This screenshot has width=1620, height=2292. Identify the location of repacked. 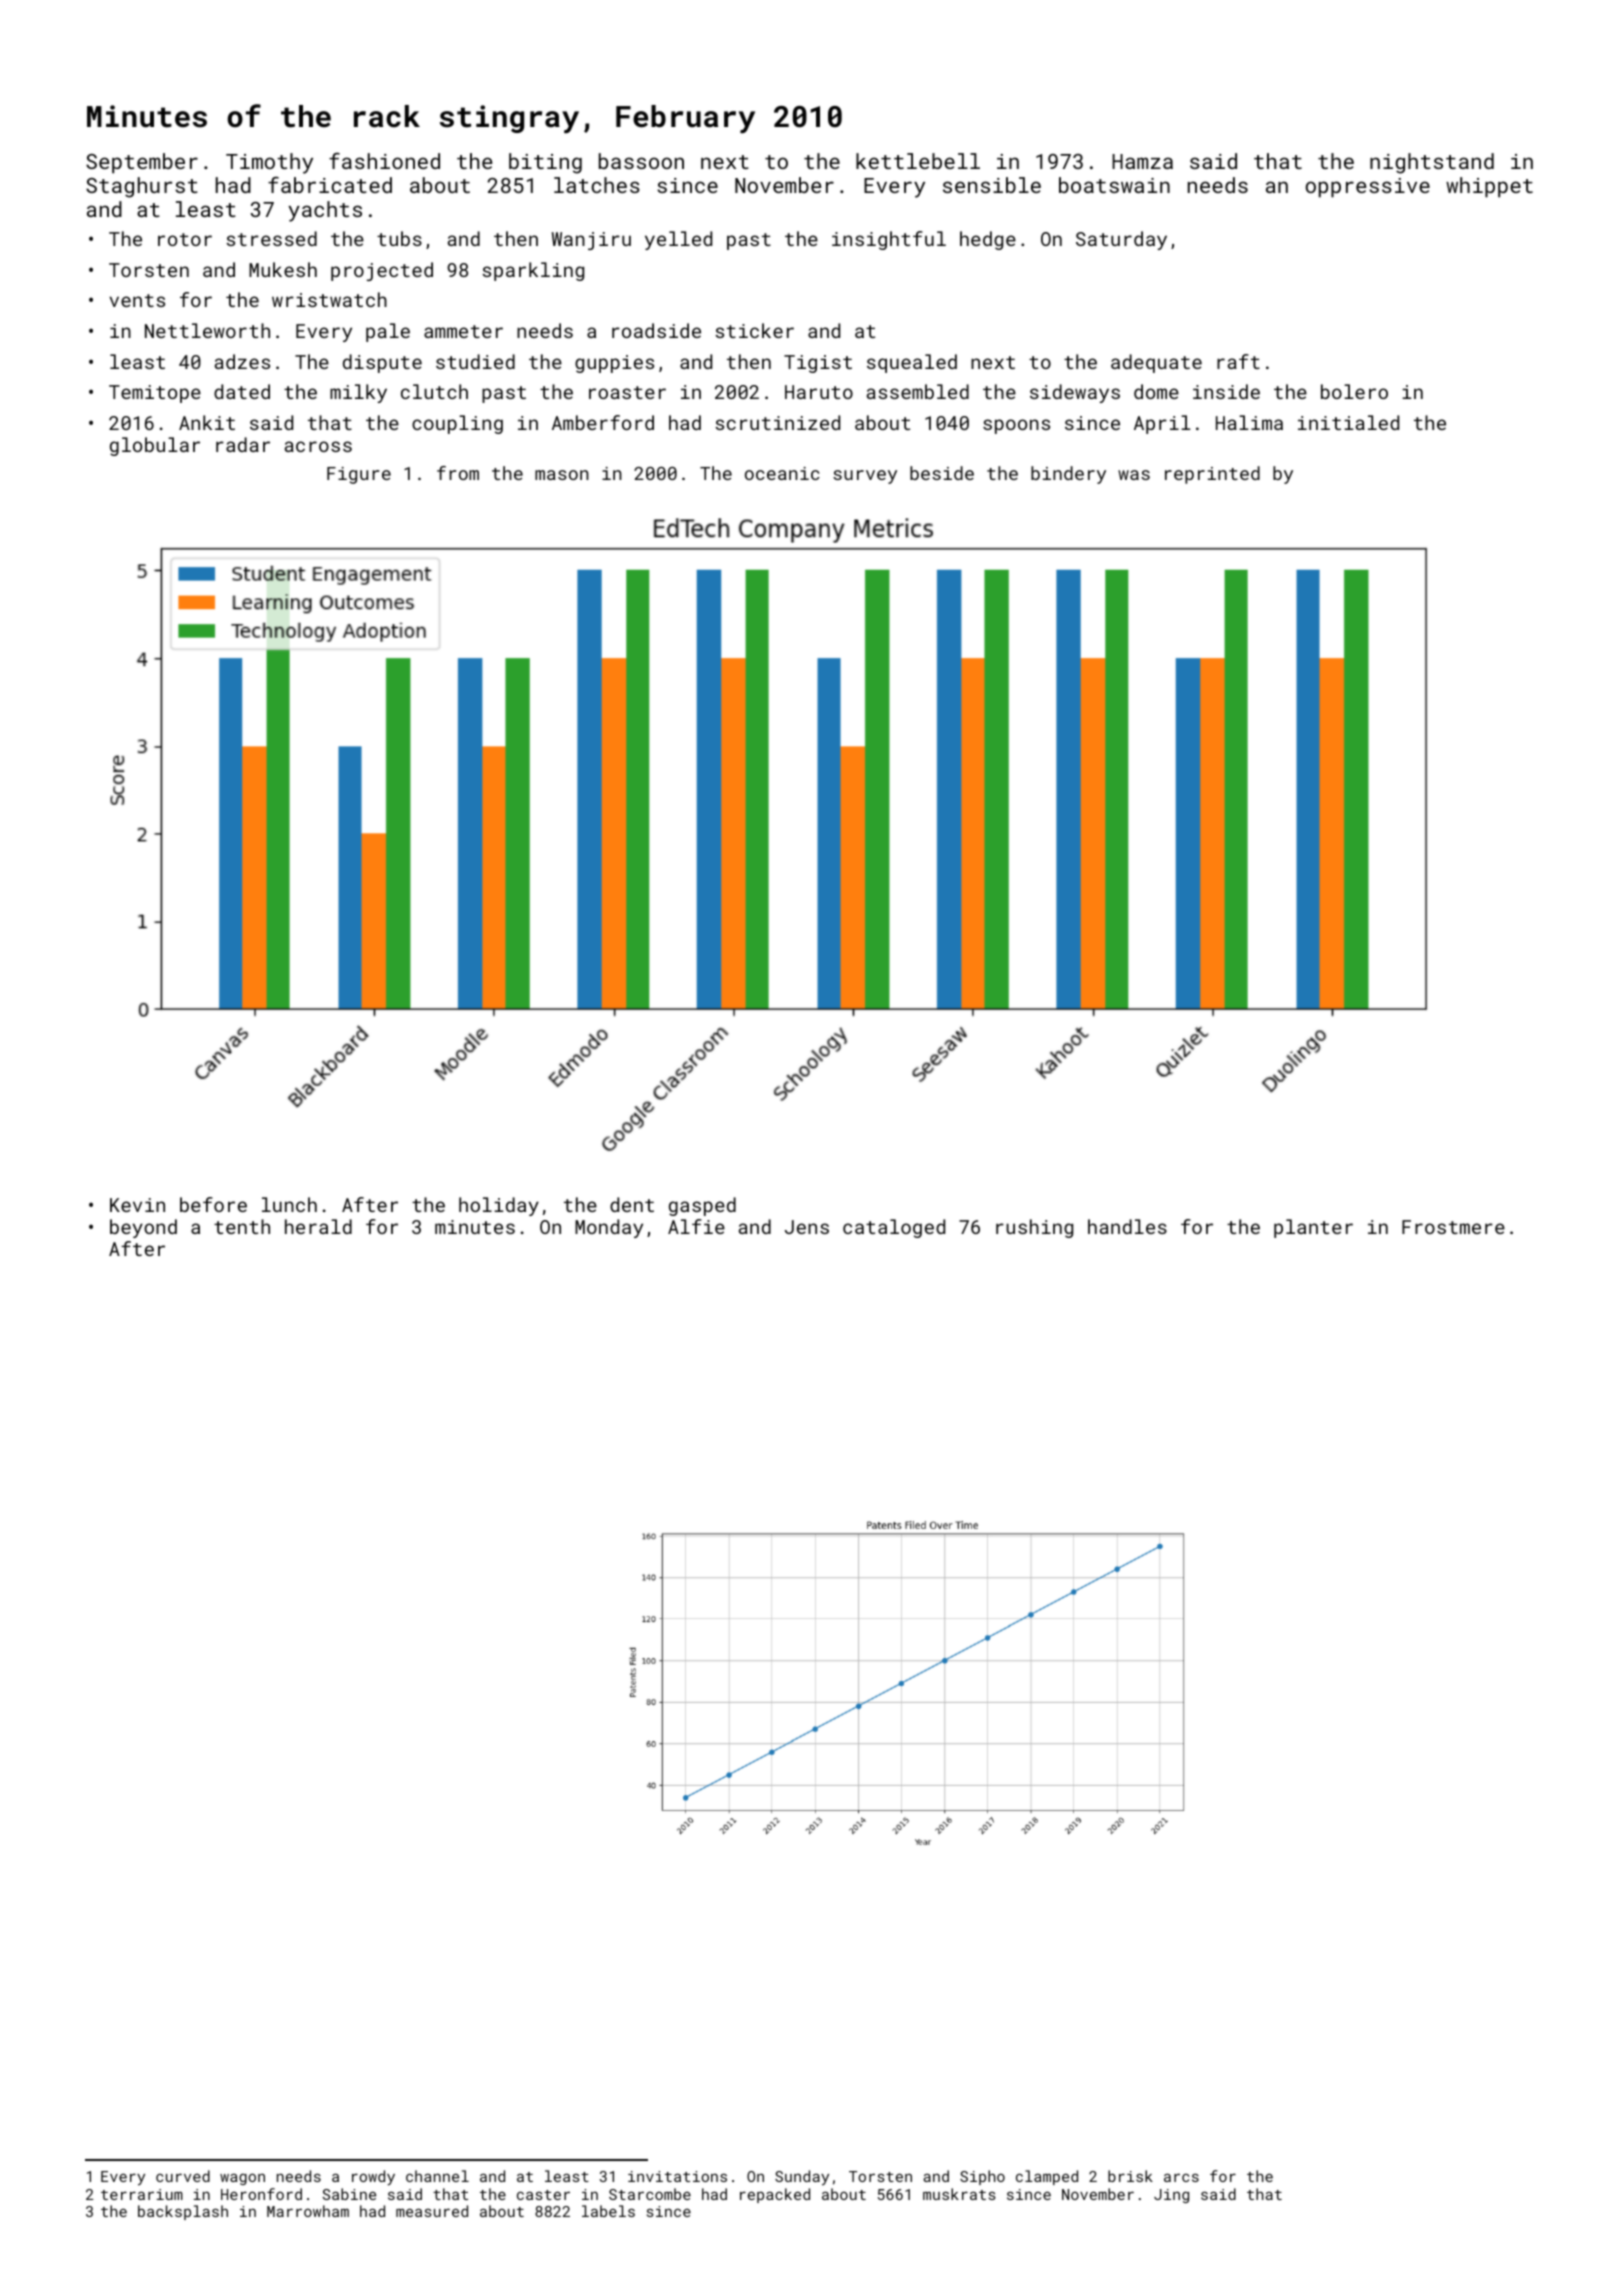
(775, 2195).
